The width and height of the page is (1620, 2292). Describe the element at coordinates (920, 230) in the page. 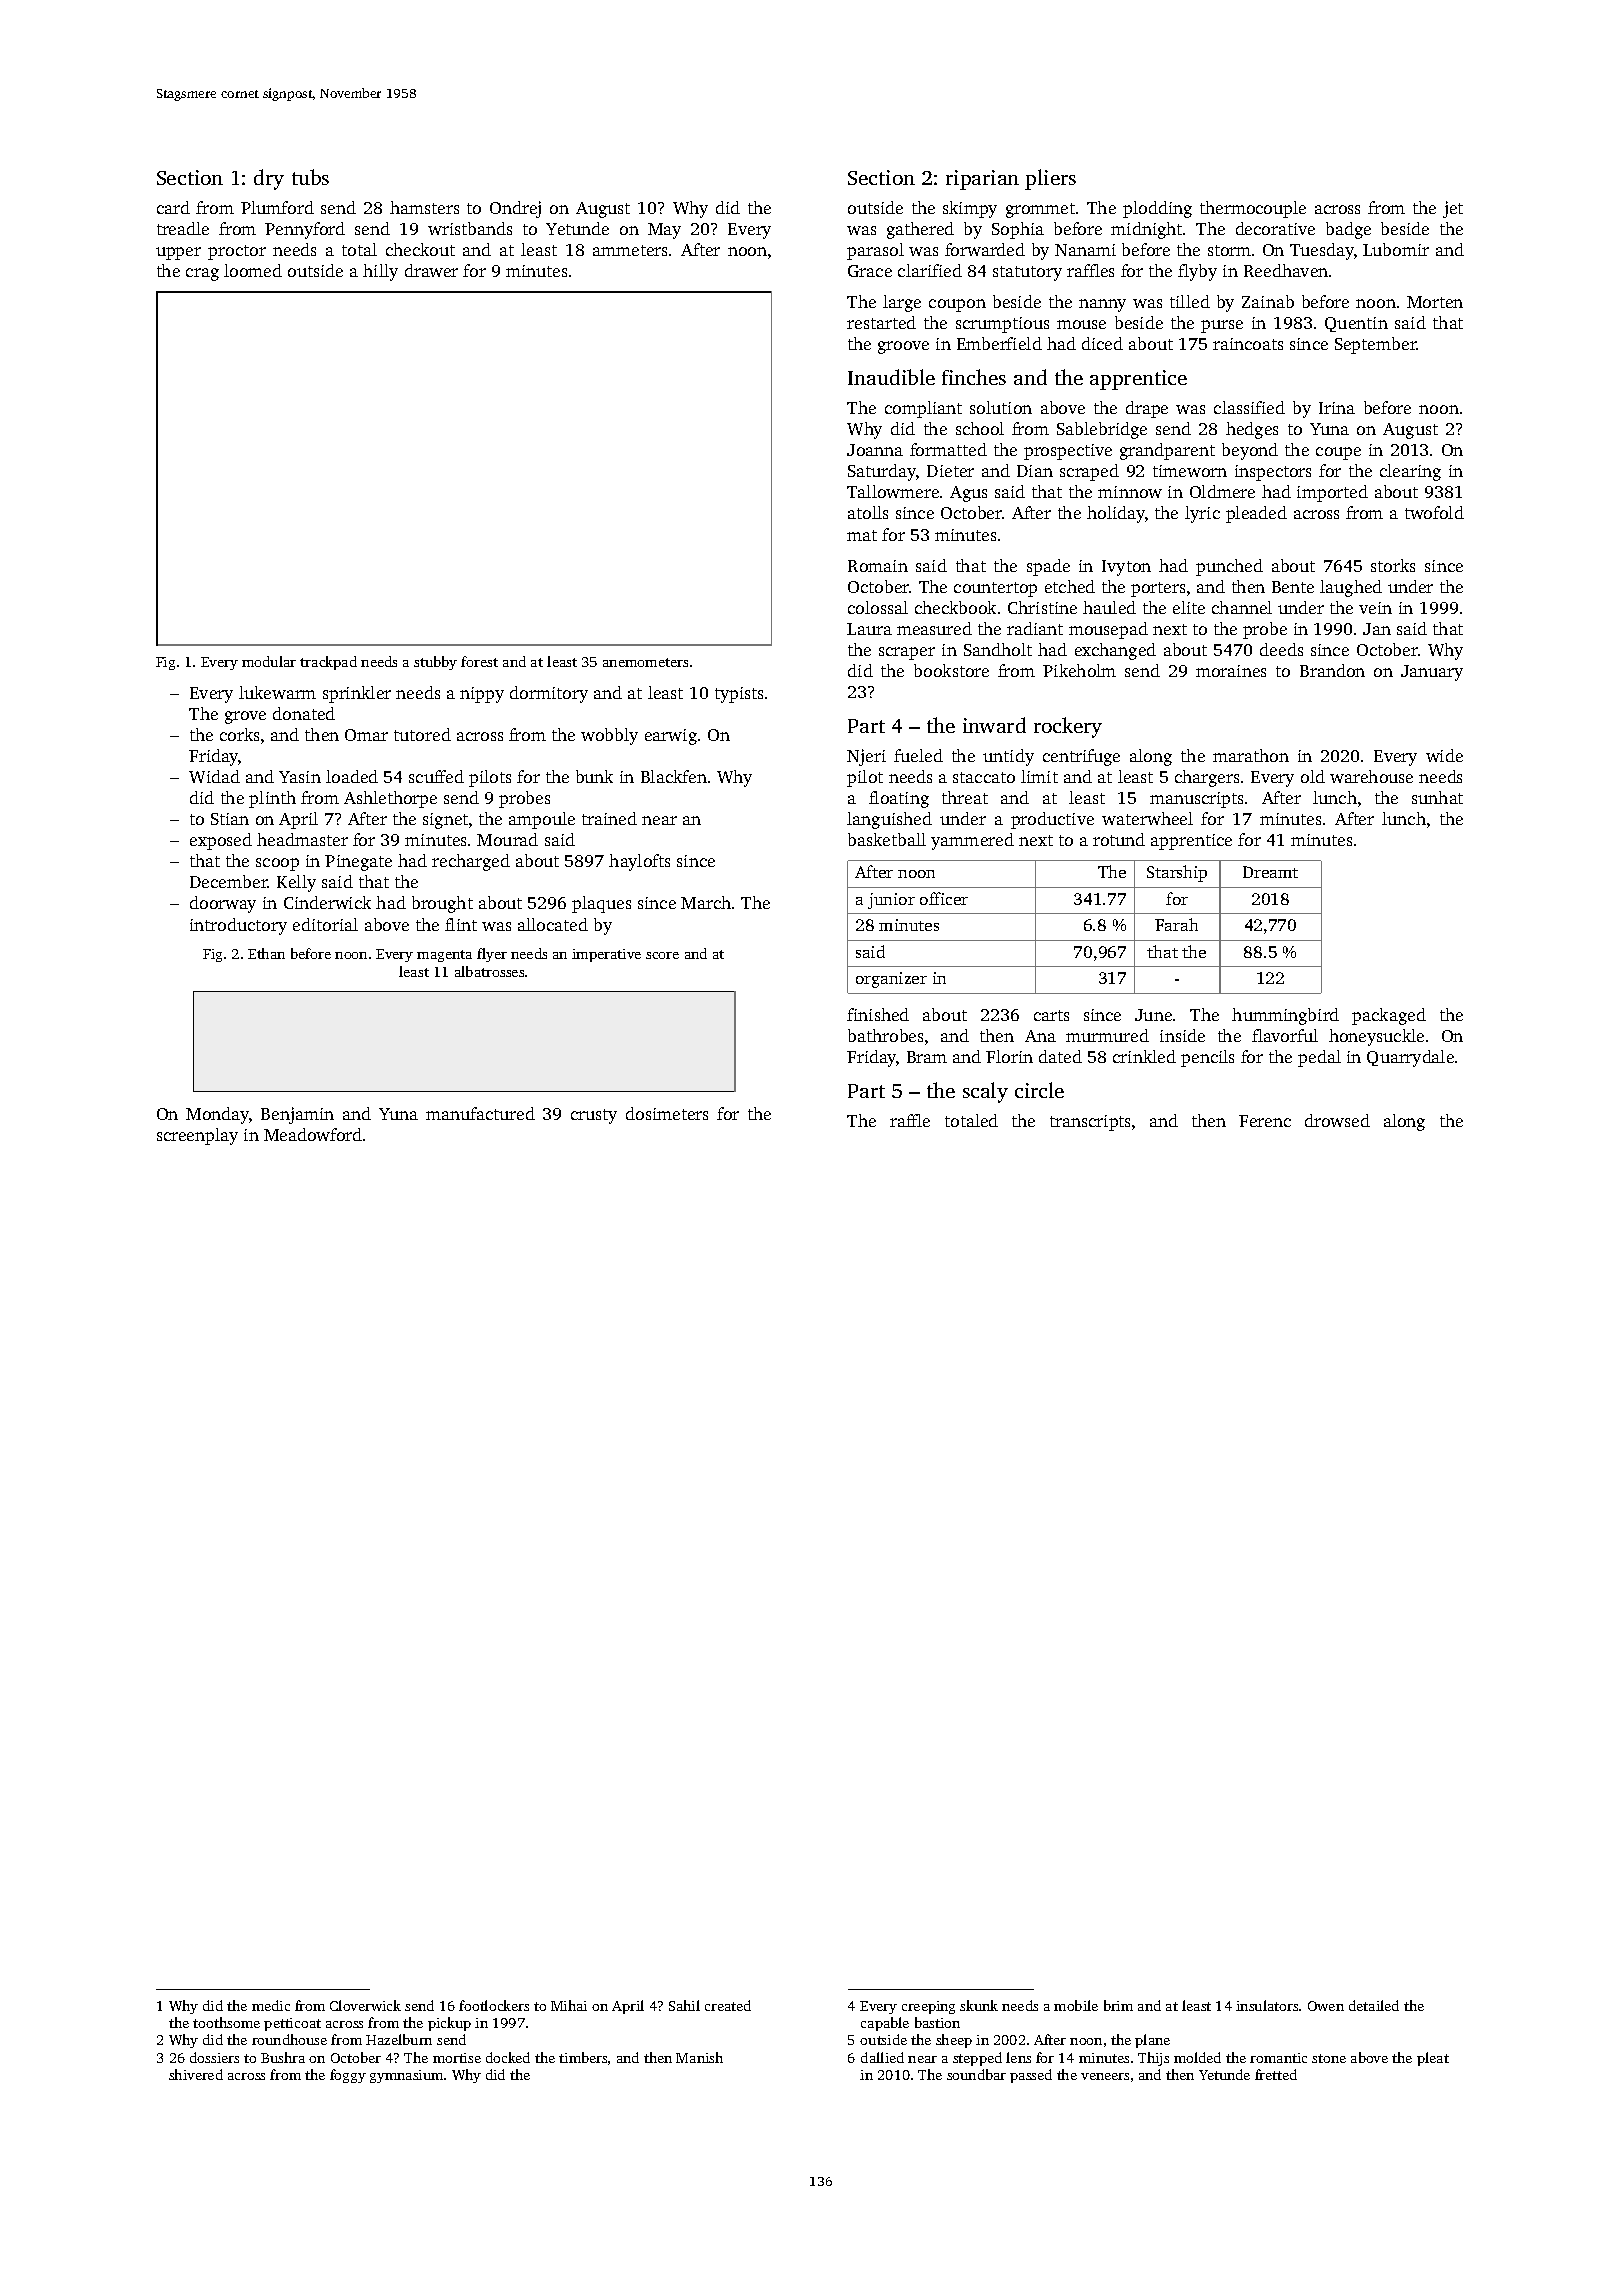

I see `gathered` at that location.
